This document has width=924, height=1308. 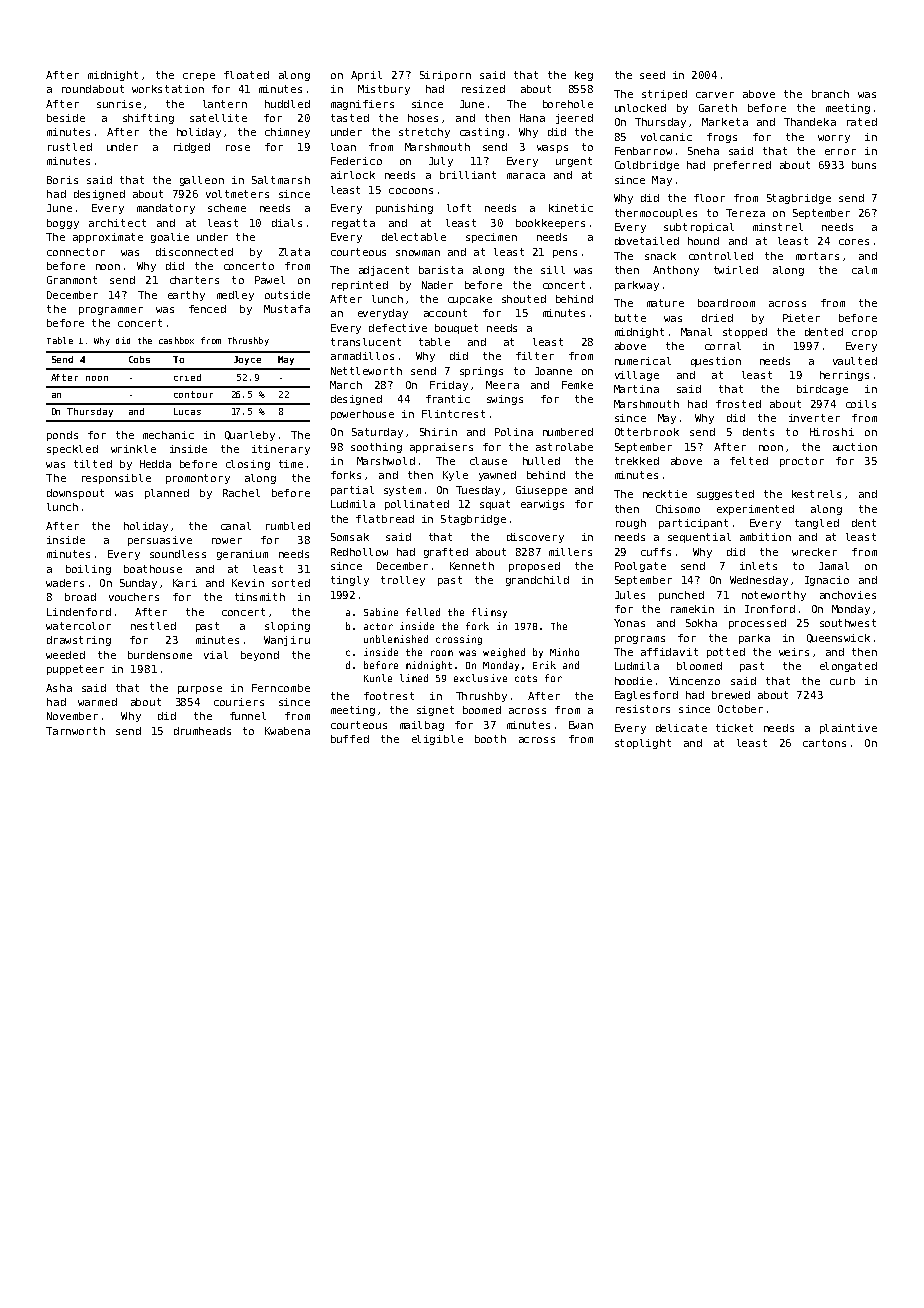 I want to click on drumheads, so click(x=202, y=731).
